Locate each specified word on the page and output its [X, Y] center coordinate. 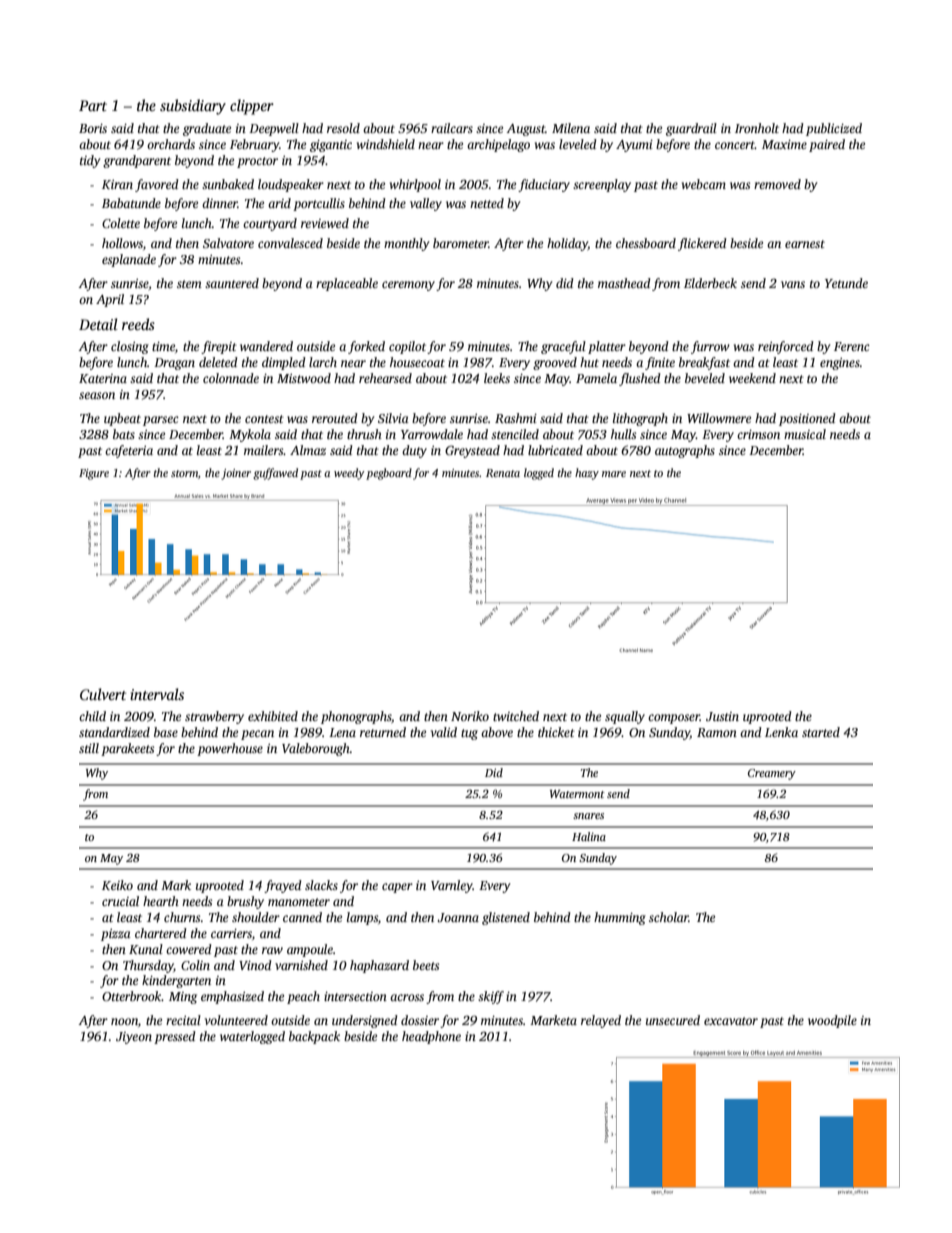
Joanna [458, 917]
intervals [157, 694]
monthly [406, 244]
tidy [90, 161]
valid [444, 732]
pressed [175, 1037]
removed [777, 184]
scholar [669, 917]
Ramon [717, 732]
